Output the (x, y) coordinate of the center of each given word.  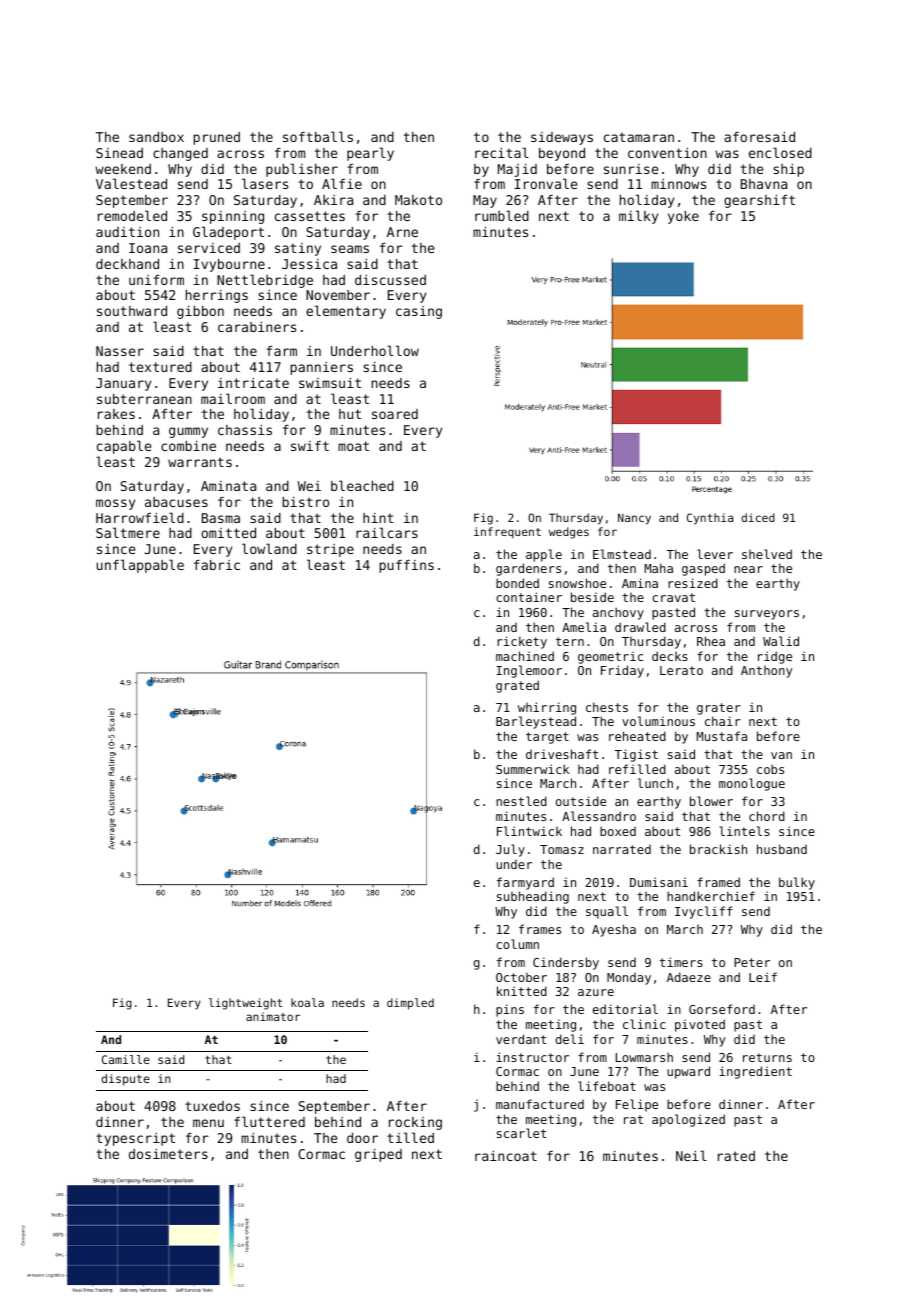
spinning (233, 217)
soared (395, 414)
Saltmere (128, 532)
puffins (406, 566)
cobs (770, 769)
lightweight (245, 1004)
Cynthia (710, 519)
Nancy (634, 519)
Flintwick (529, 831)
